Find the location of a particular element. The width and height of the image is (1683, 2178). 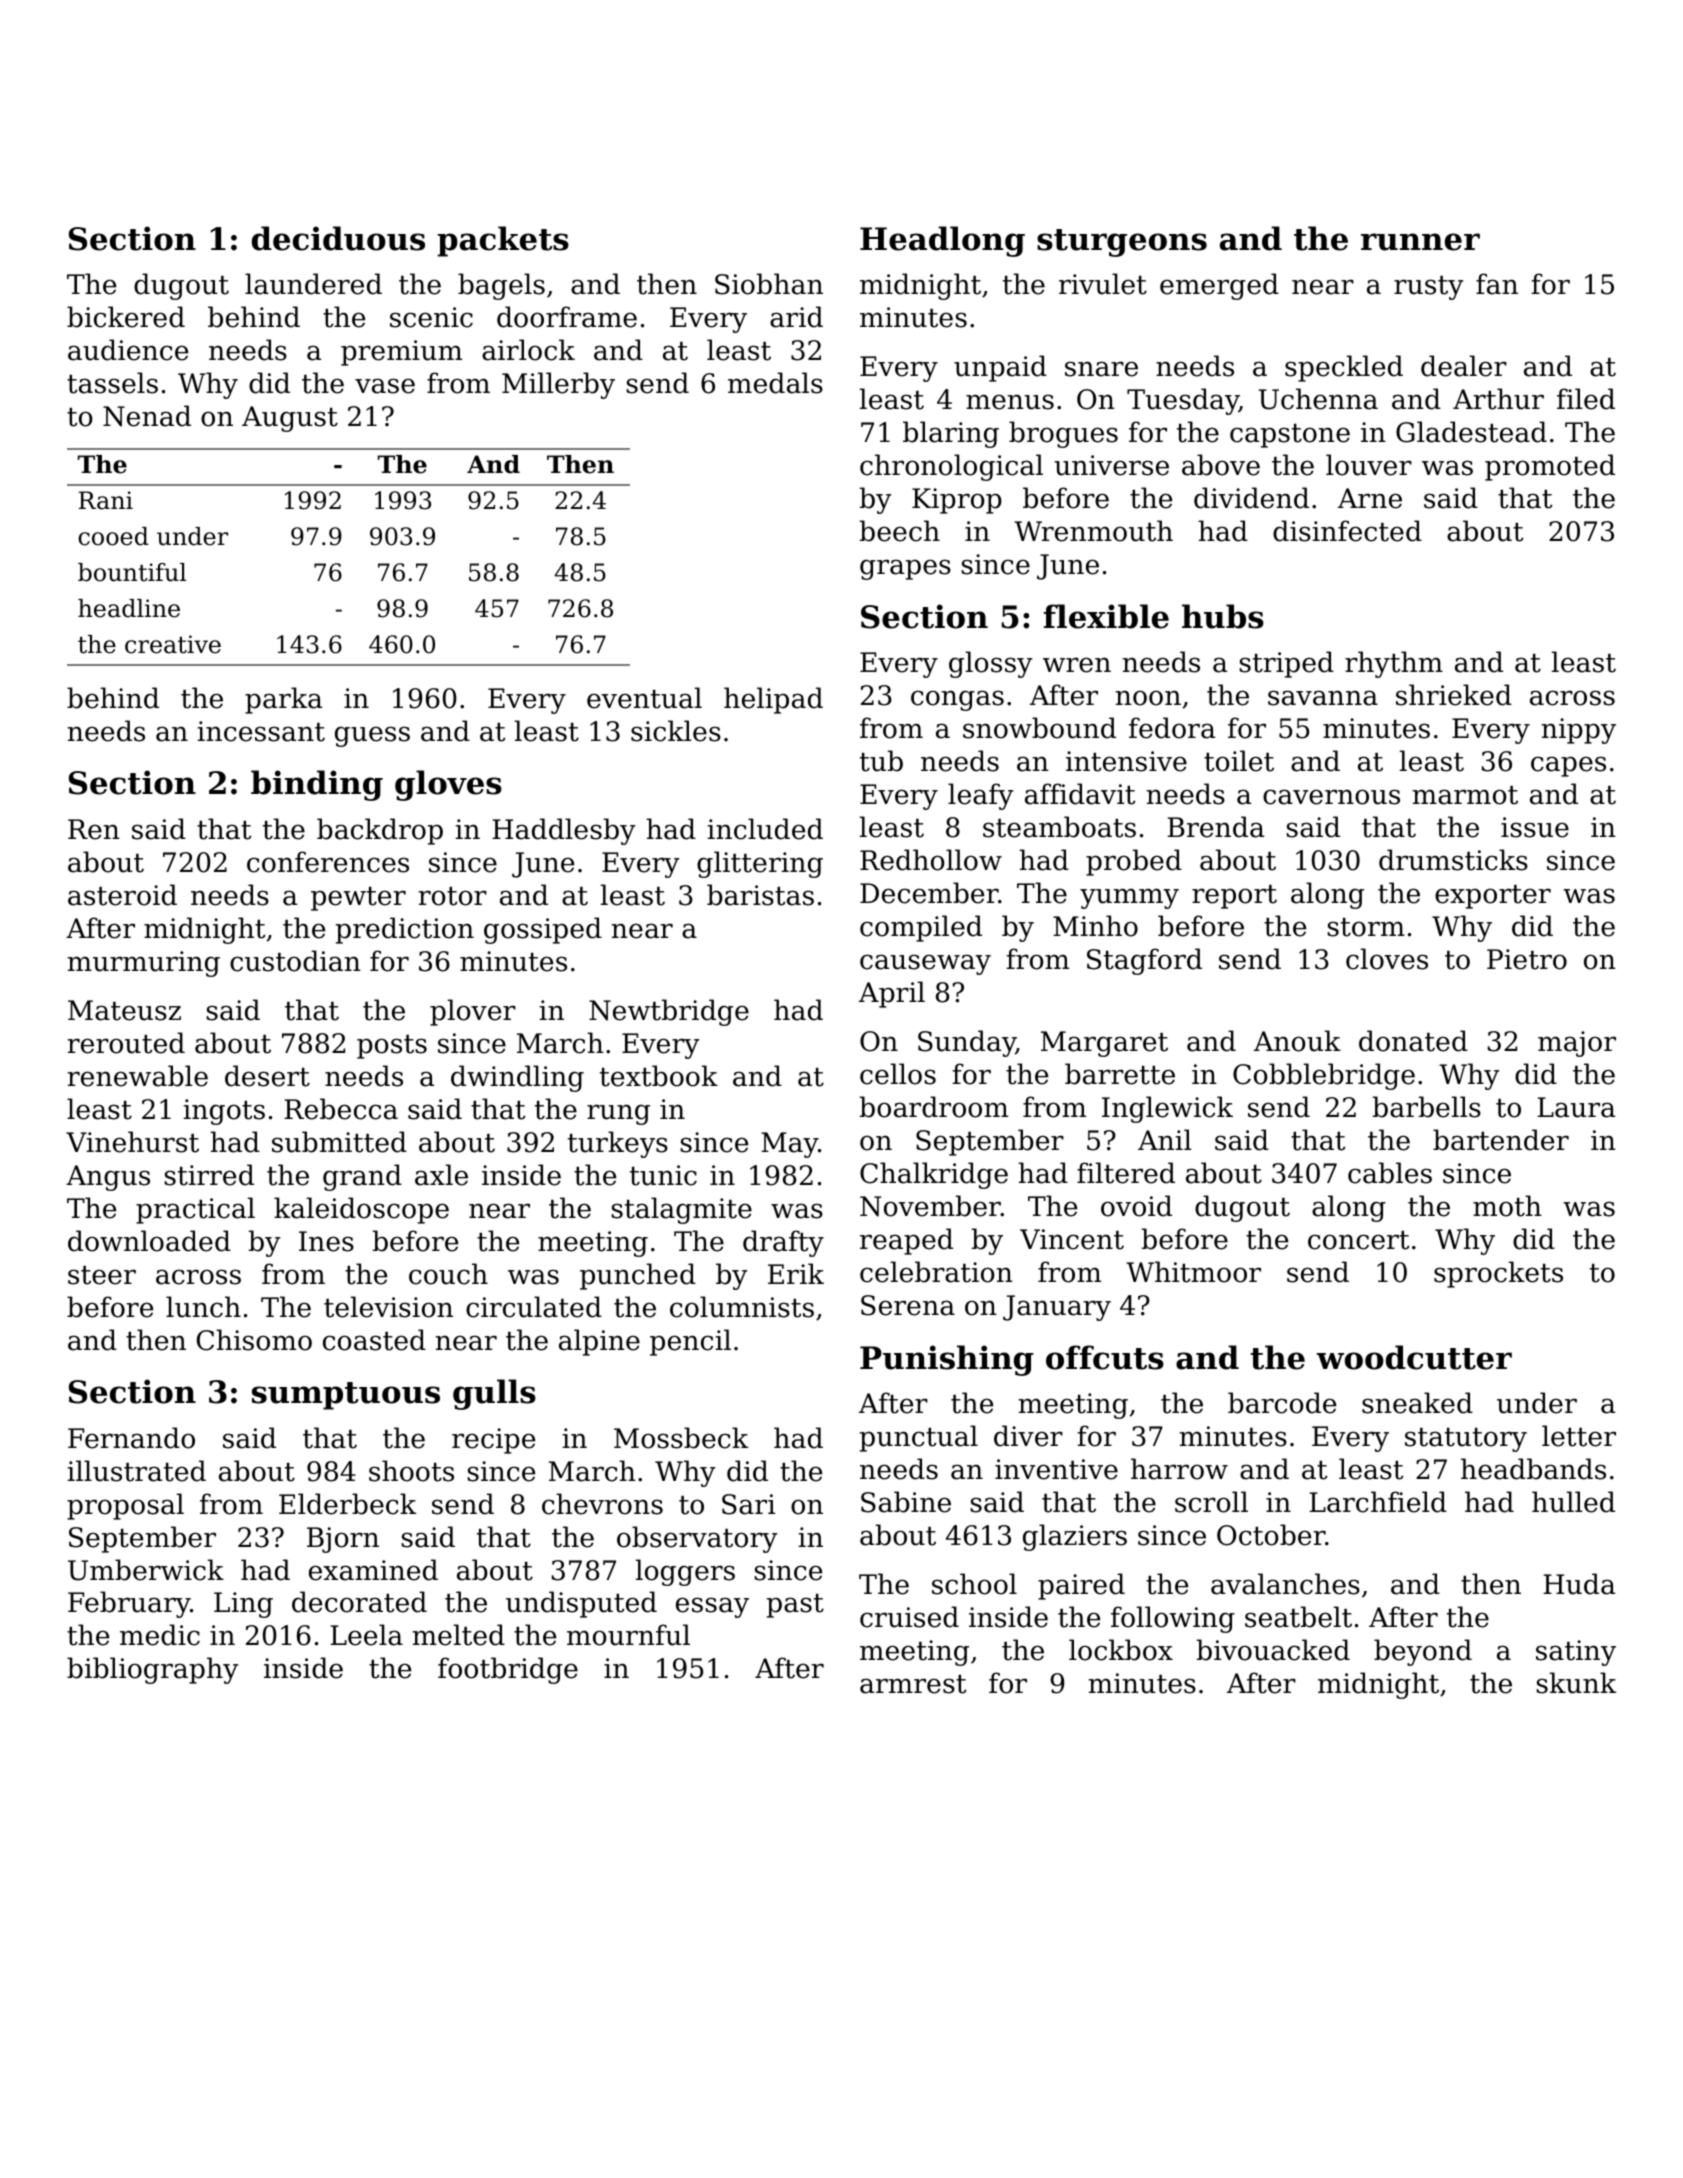

tassels is located at coordinates (112, 383).
